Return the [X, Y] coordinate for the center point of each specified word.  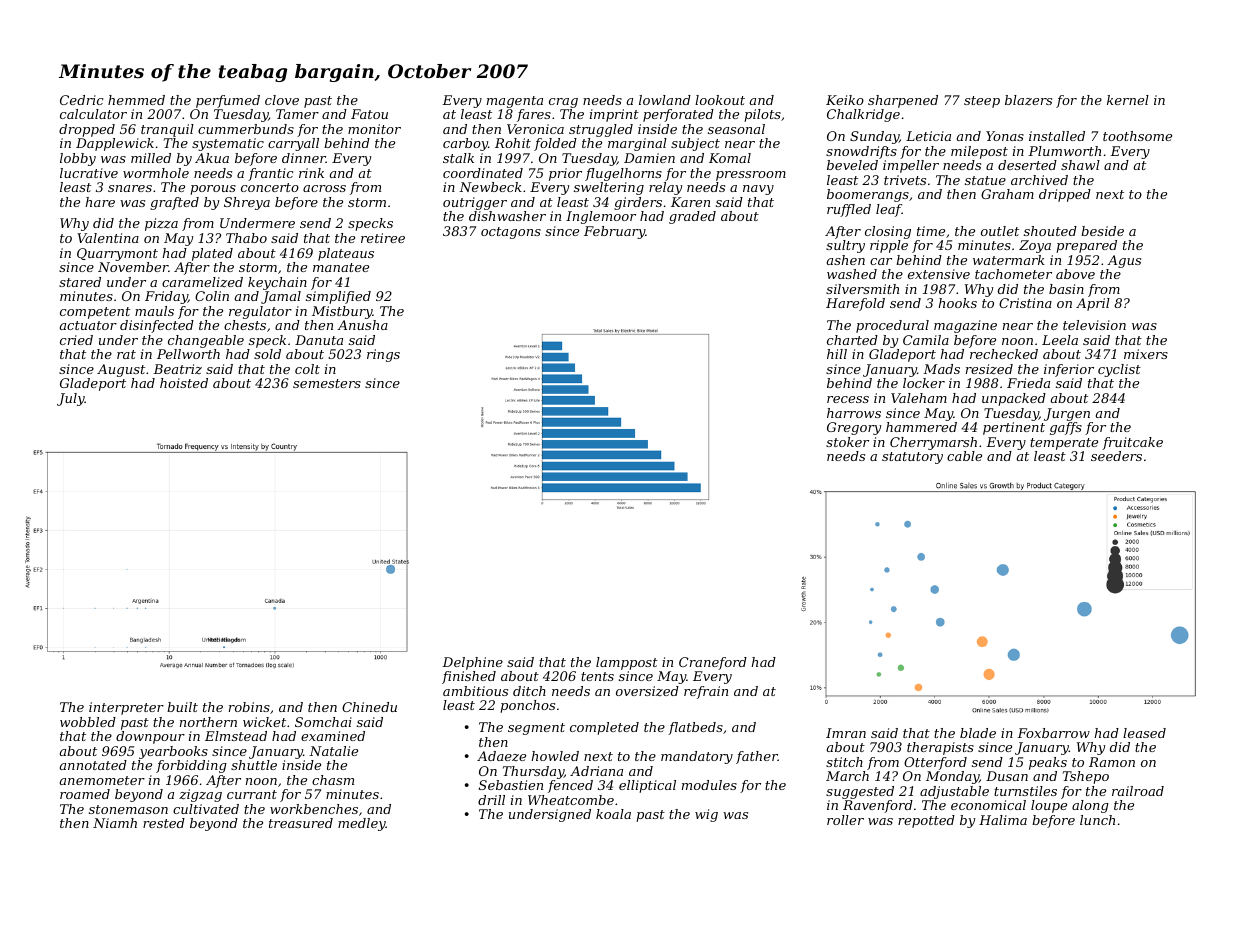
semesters [327, 383]
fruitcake [1132, 443]
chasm [333, 780]
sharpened [903, 101]
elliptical [647, 786]
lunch [1097, 820]
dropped [87, 130]
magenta [515, 102]
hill [837, 354]
